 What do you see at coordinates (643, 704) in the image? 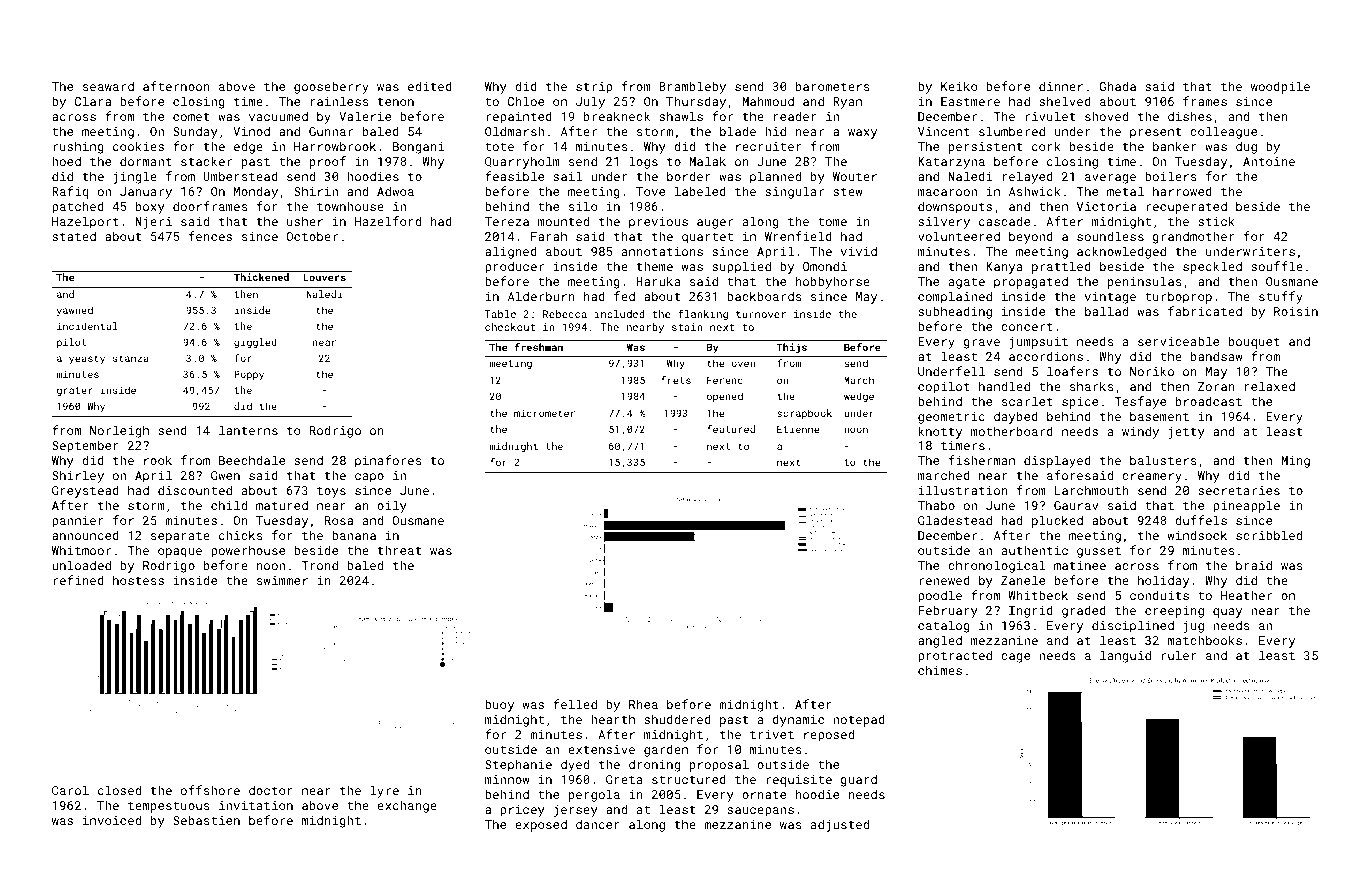
I see `Rhea` at bounding box center [643, 704].
